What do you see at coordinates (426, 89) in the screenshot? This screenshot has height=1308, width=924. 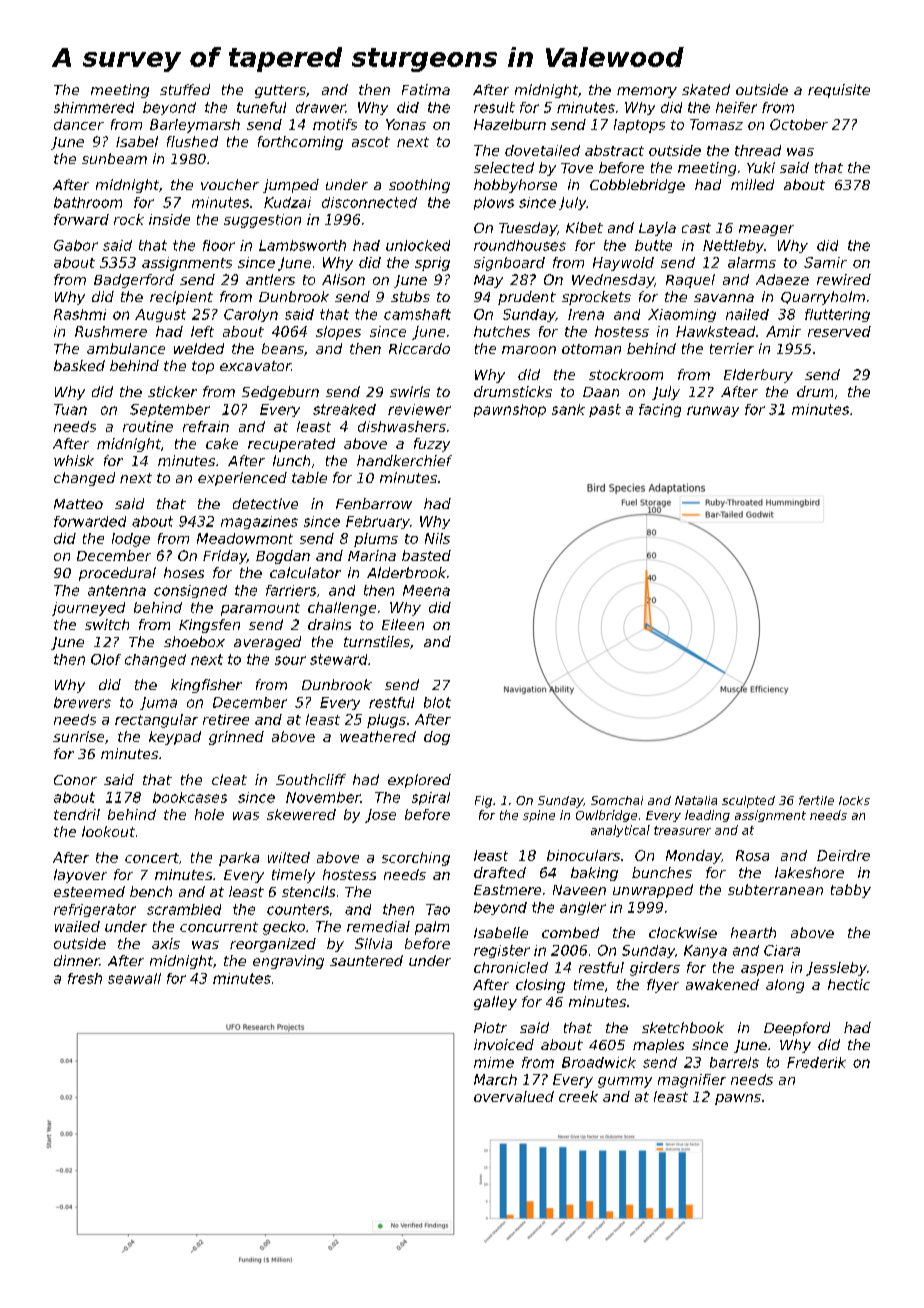 I see `Fatima` at bounding box center [426, 89].
